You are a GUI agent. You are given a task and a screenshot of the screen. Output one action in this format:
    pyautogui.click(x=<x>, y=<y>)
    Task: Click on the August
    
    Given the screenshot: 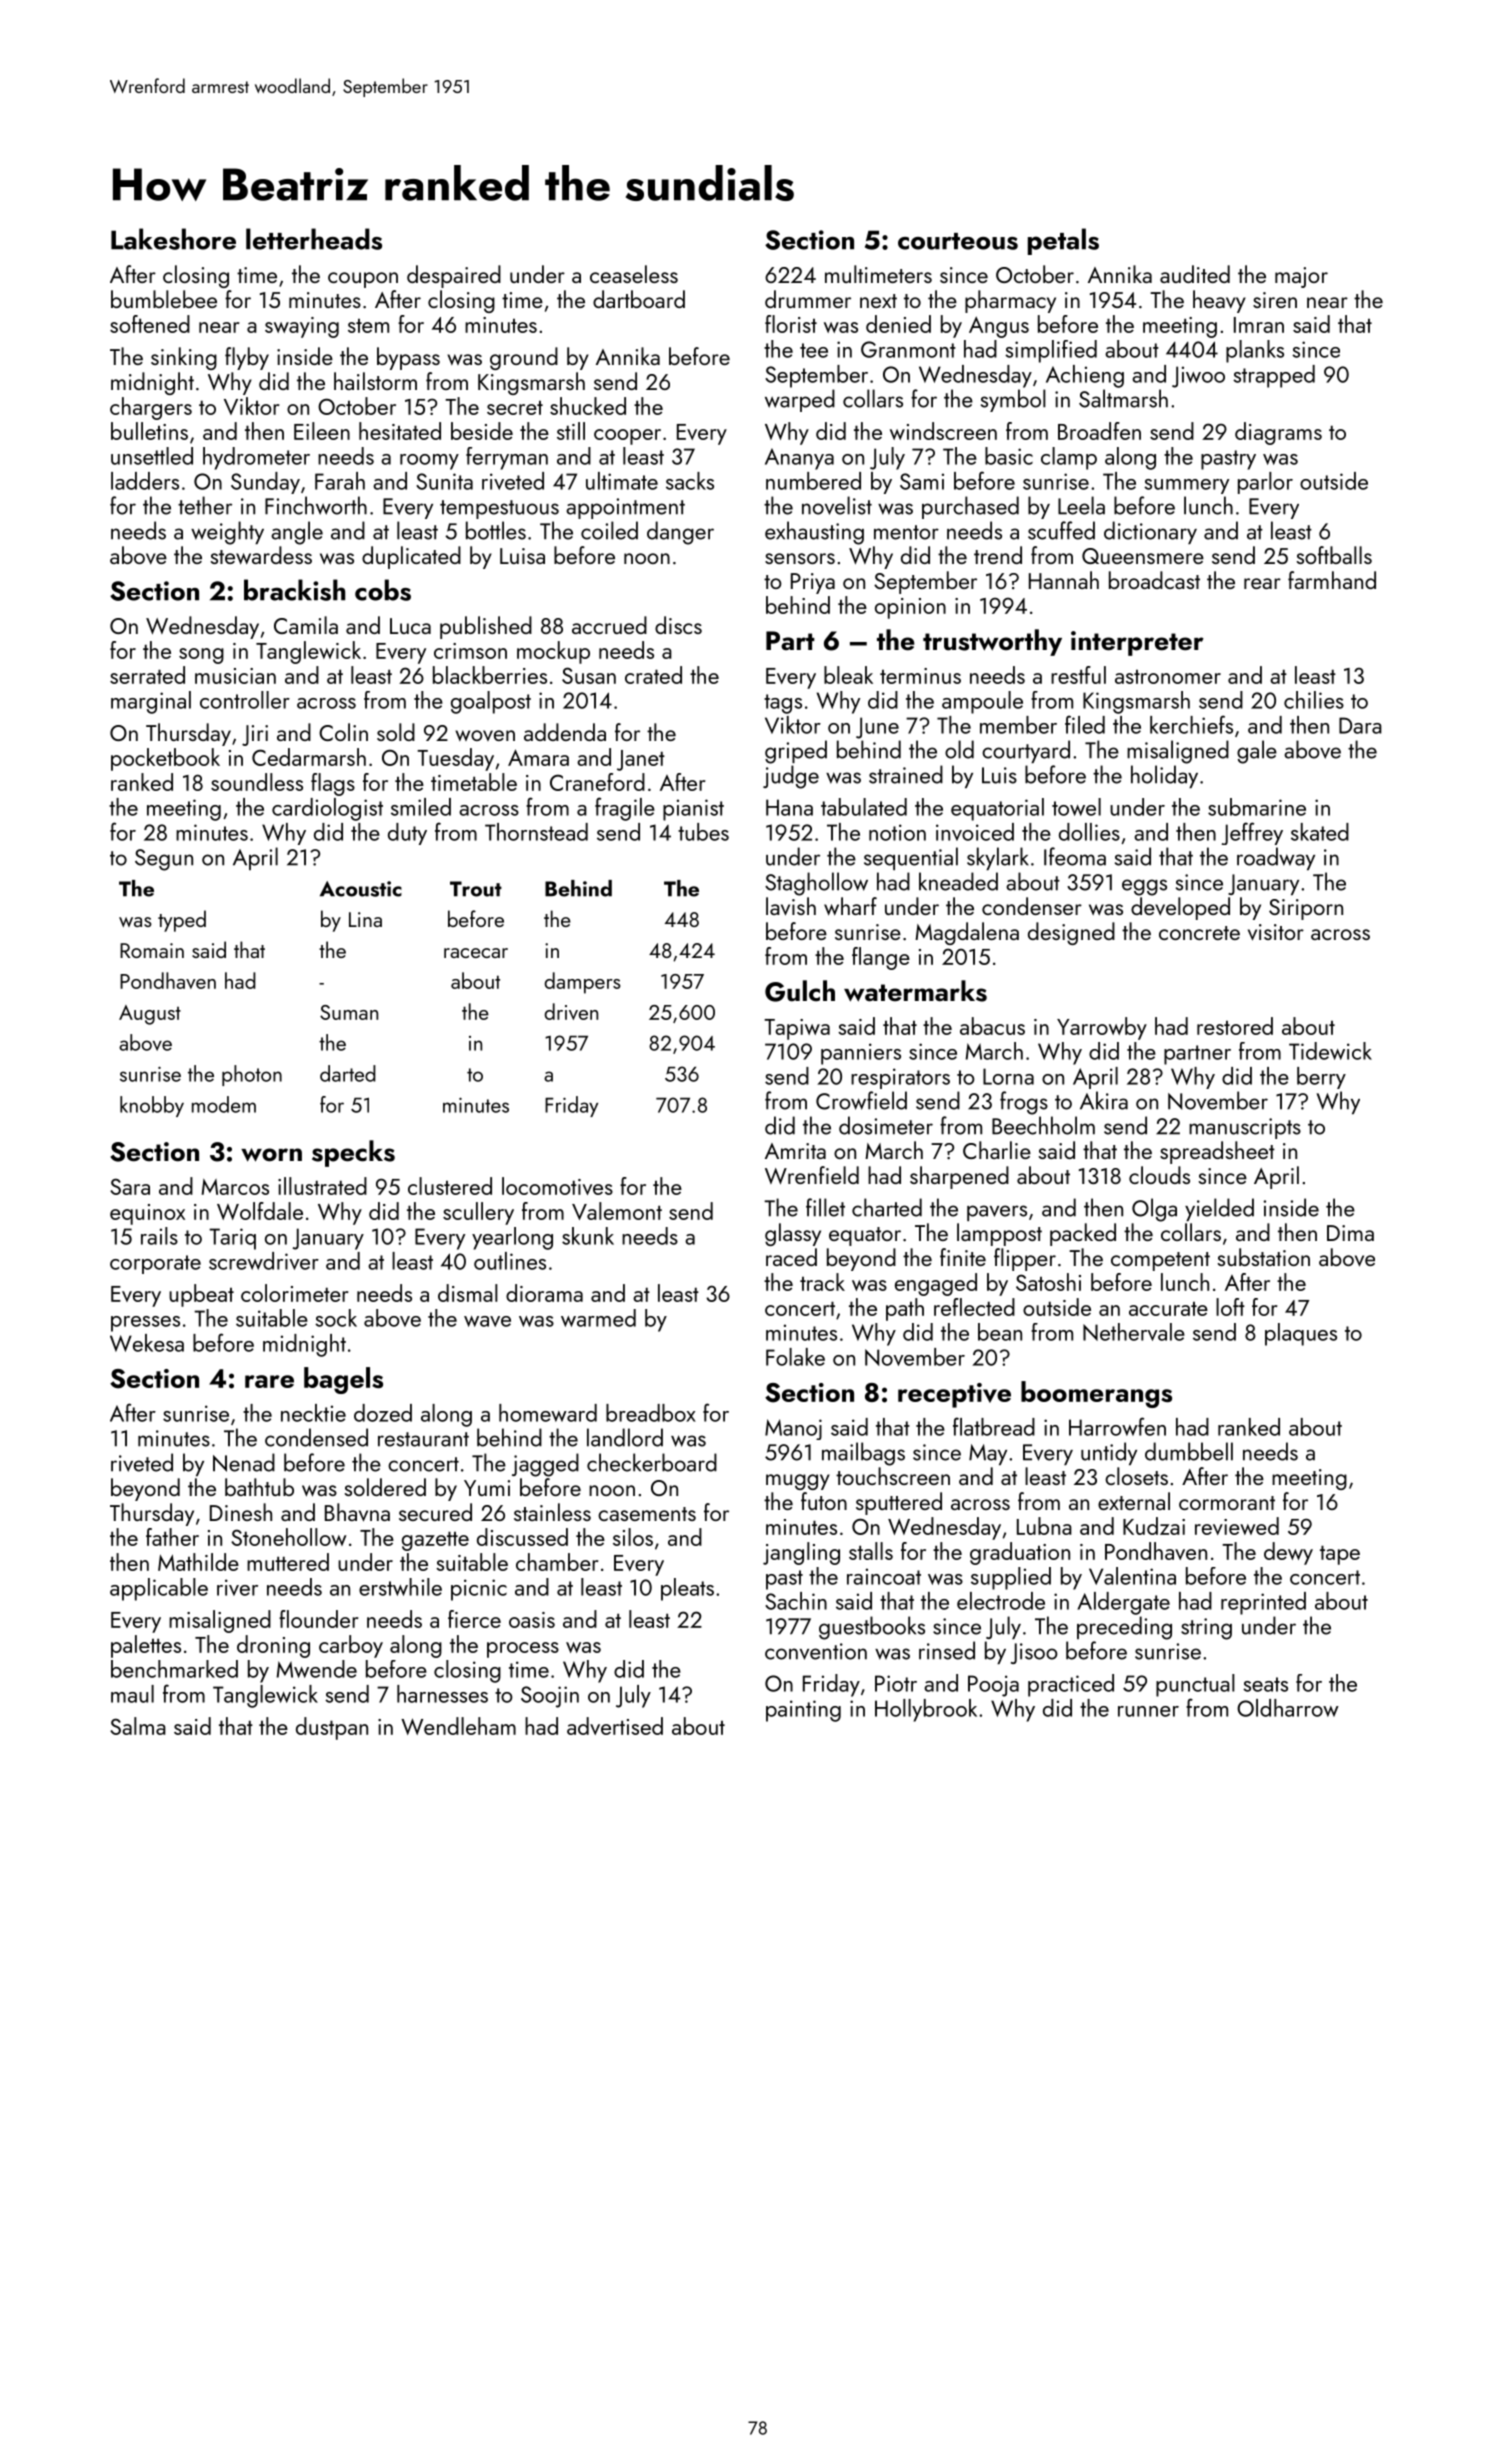 What is the action you would take?
    pyautogui.click(x=150, y=1015)
